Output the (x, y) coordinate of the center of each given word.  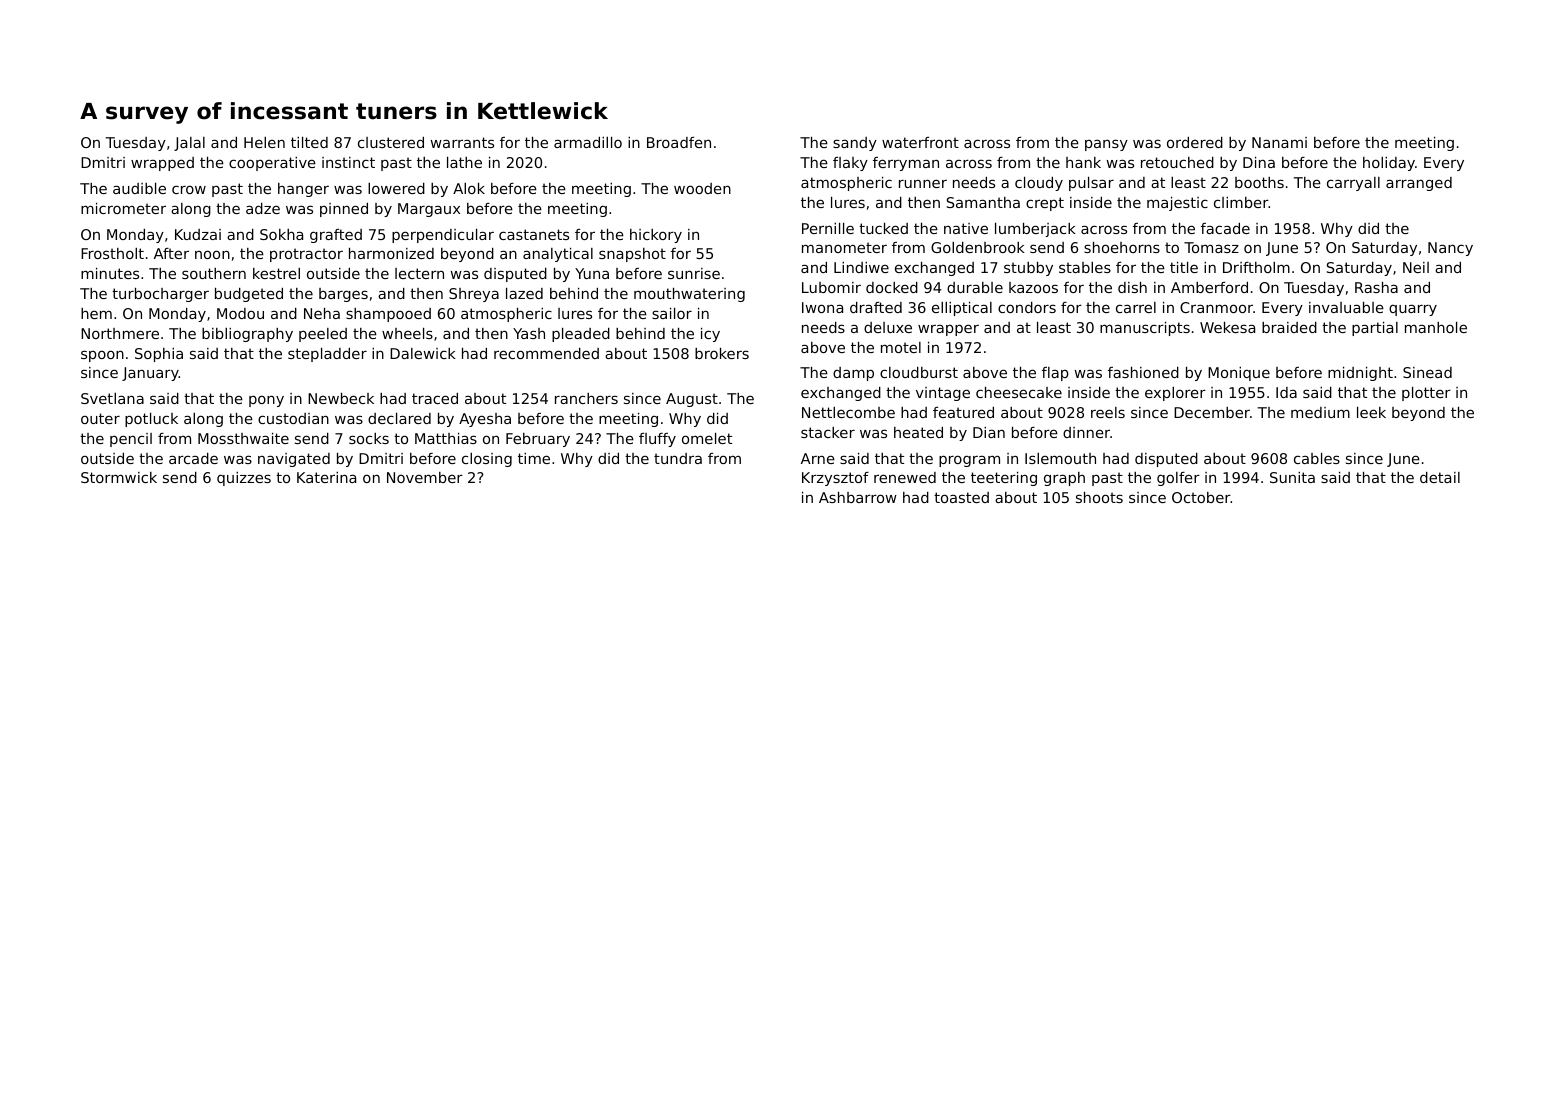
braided (1289, 327)
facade (1225, 228)
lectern (419, 273)
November (425, 477)
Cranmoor (1216, 307)
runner (923, 183)
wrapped (162, 164)
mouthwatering (689, 295)
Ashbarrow (858, 497)
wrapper (948, 330)
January (150, 374)
